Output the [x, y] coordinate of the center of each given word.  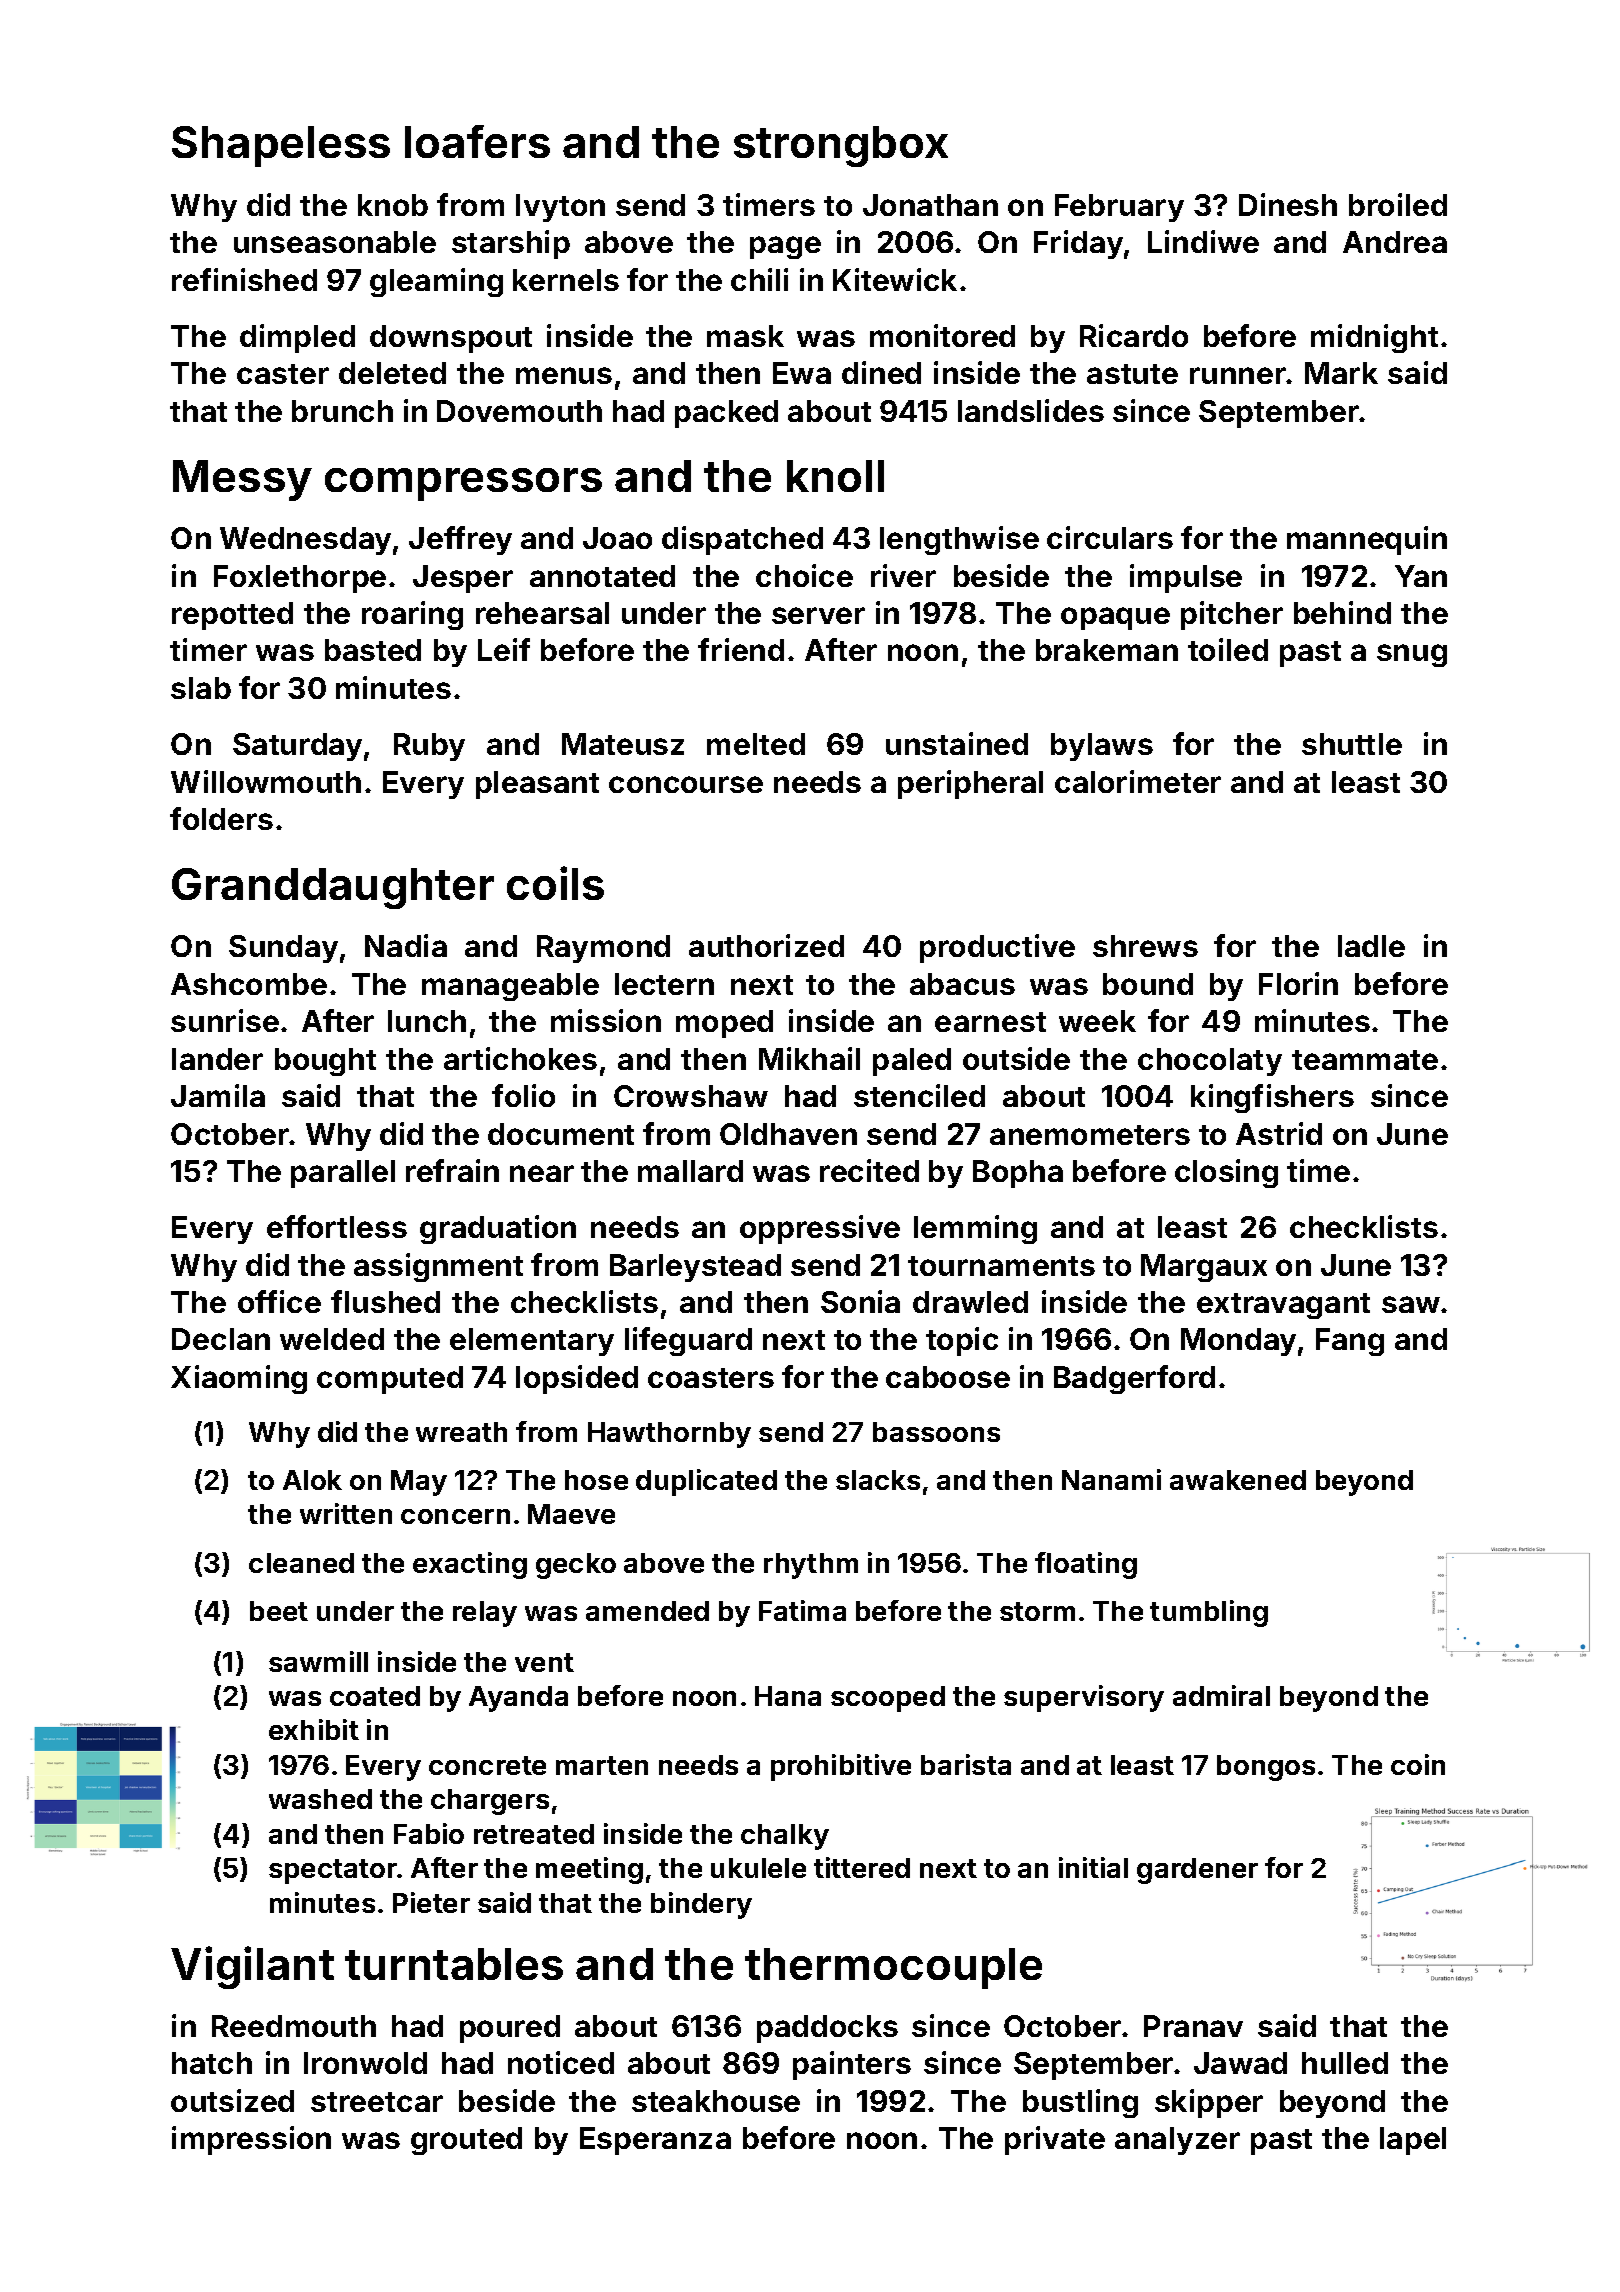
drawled [970, 1302]
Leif [504, 649]
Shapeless [281, 146]
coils [555, 883]
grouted [466, 2141]
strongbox [841, 146]
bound [1148, 984]
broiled [1398, 204]
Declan [221, 1339]
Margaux [1204, 1268]
